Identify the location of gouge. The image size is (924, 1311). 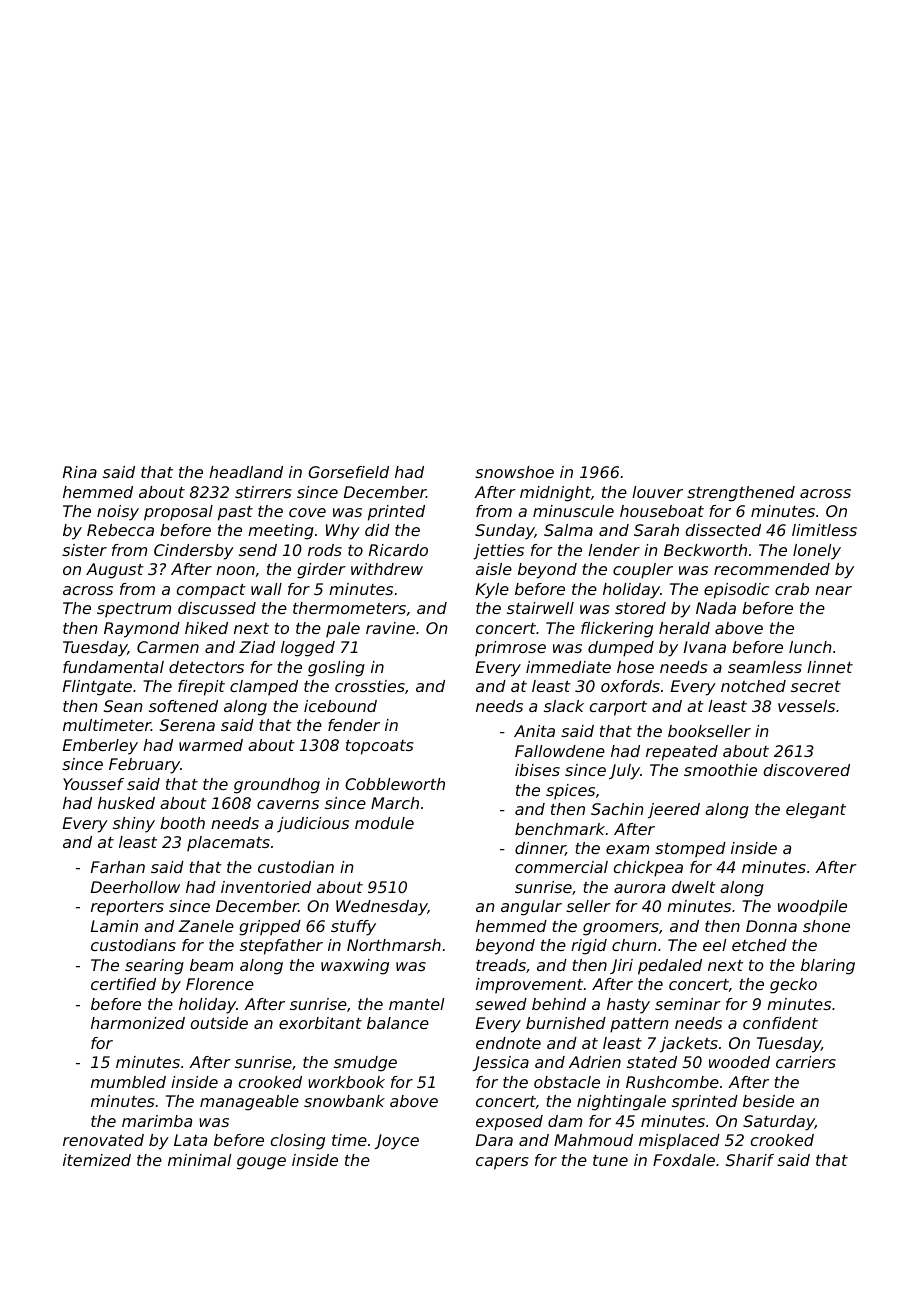
(261, 1163).
